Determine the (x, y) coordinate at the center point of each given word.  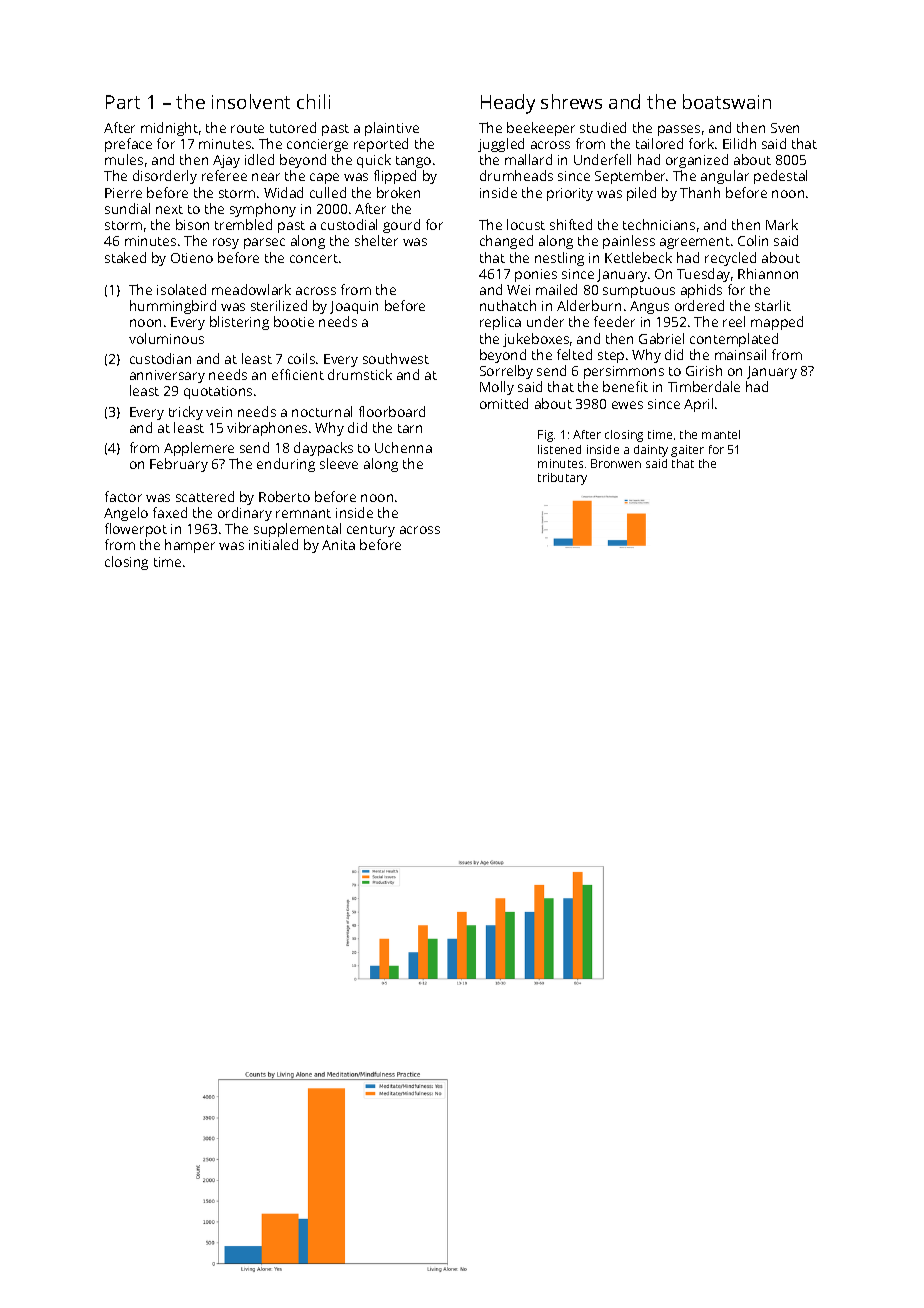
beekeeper (541, 129)
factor (123, 496)
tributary (562, 479)
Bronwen (616, 463)
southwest (396, 358)
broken (398, 192)
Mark (782, 224)
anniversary (167, 376)
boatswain (727, 101)
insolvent (251, 101)
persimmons (624, 372)
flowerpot (136, 530)
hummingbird (173, 307)
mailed (556, 289)
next (169, 209)
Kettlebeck (638, 257)
